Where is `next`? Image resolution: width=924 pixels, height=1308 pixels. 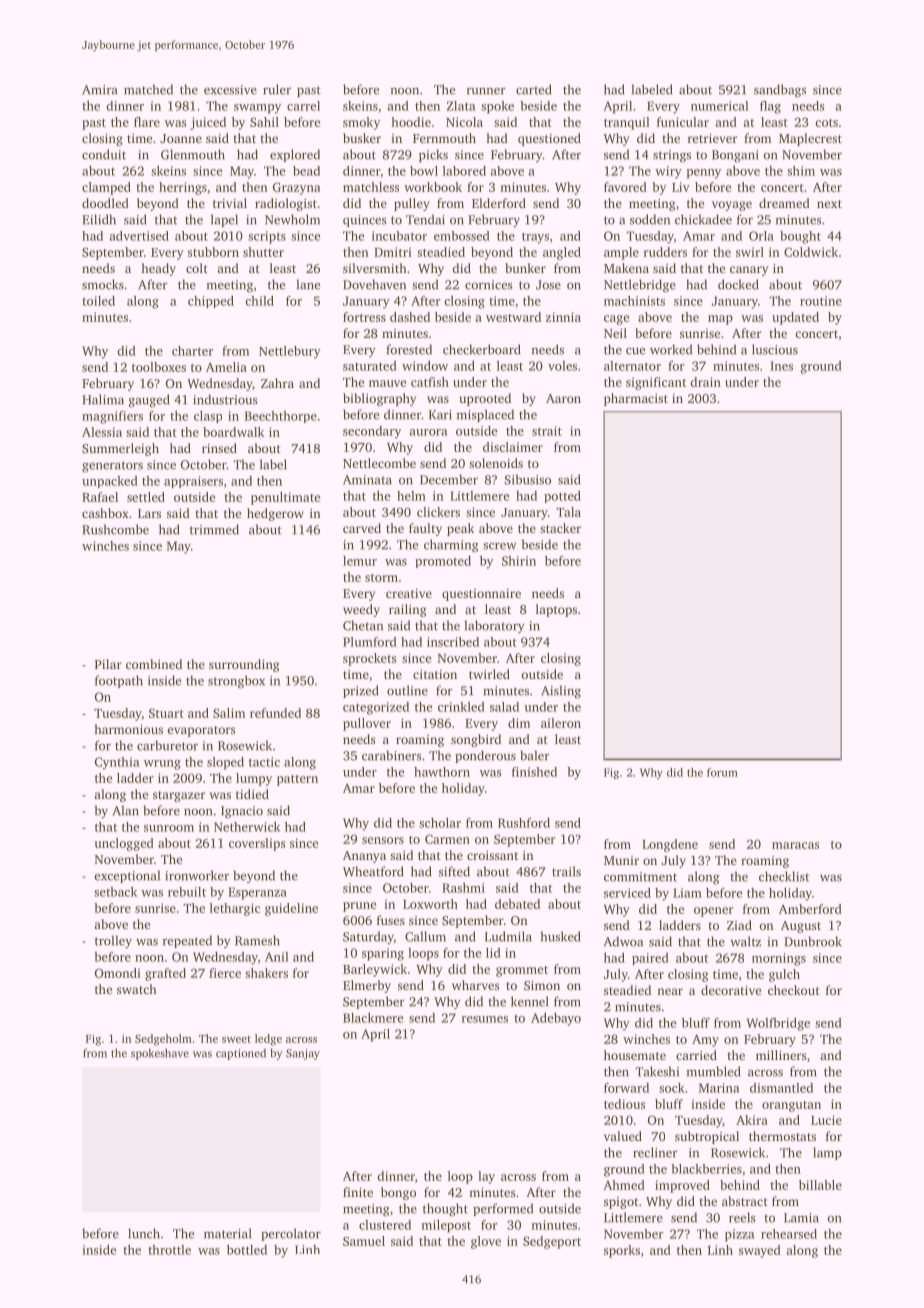
next is located at coordinates (829, 204).
